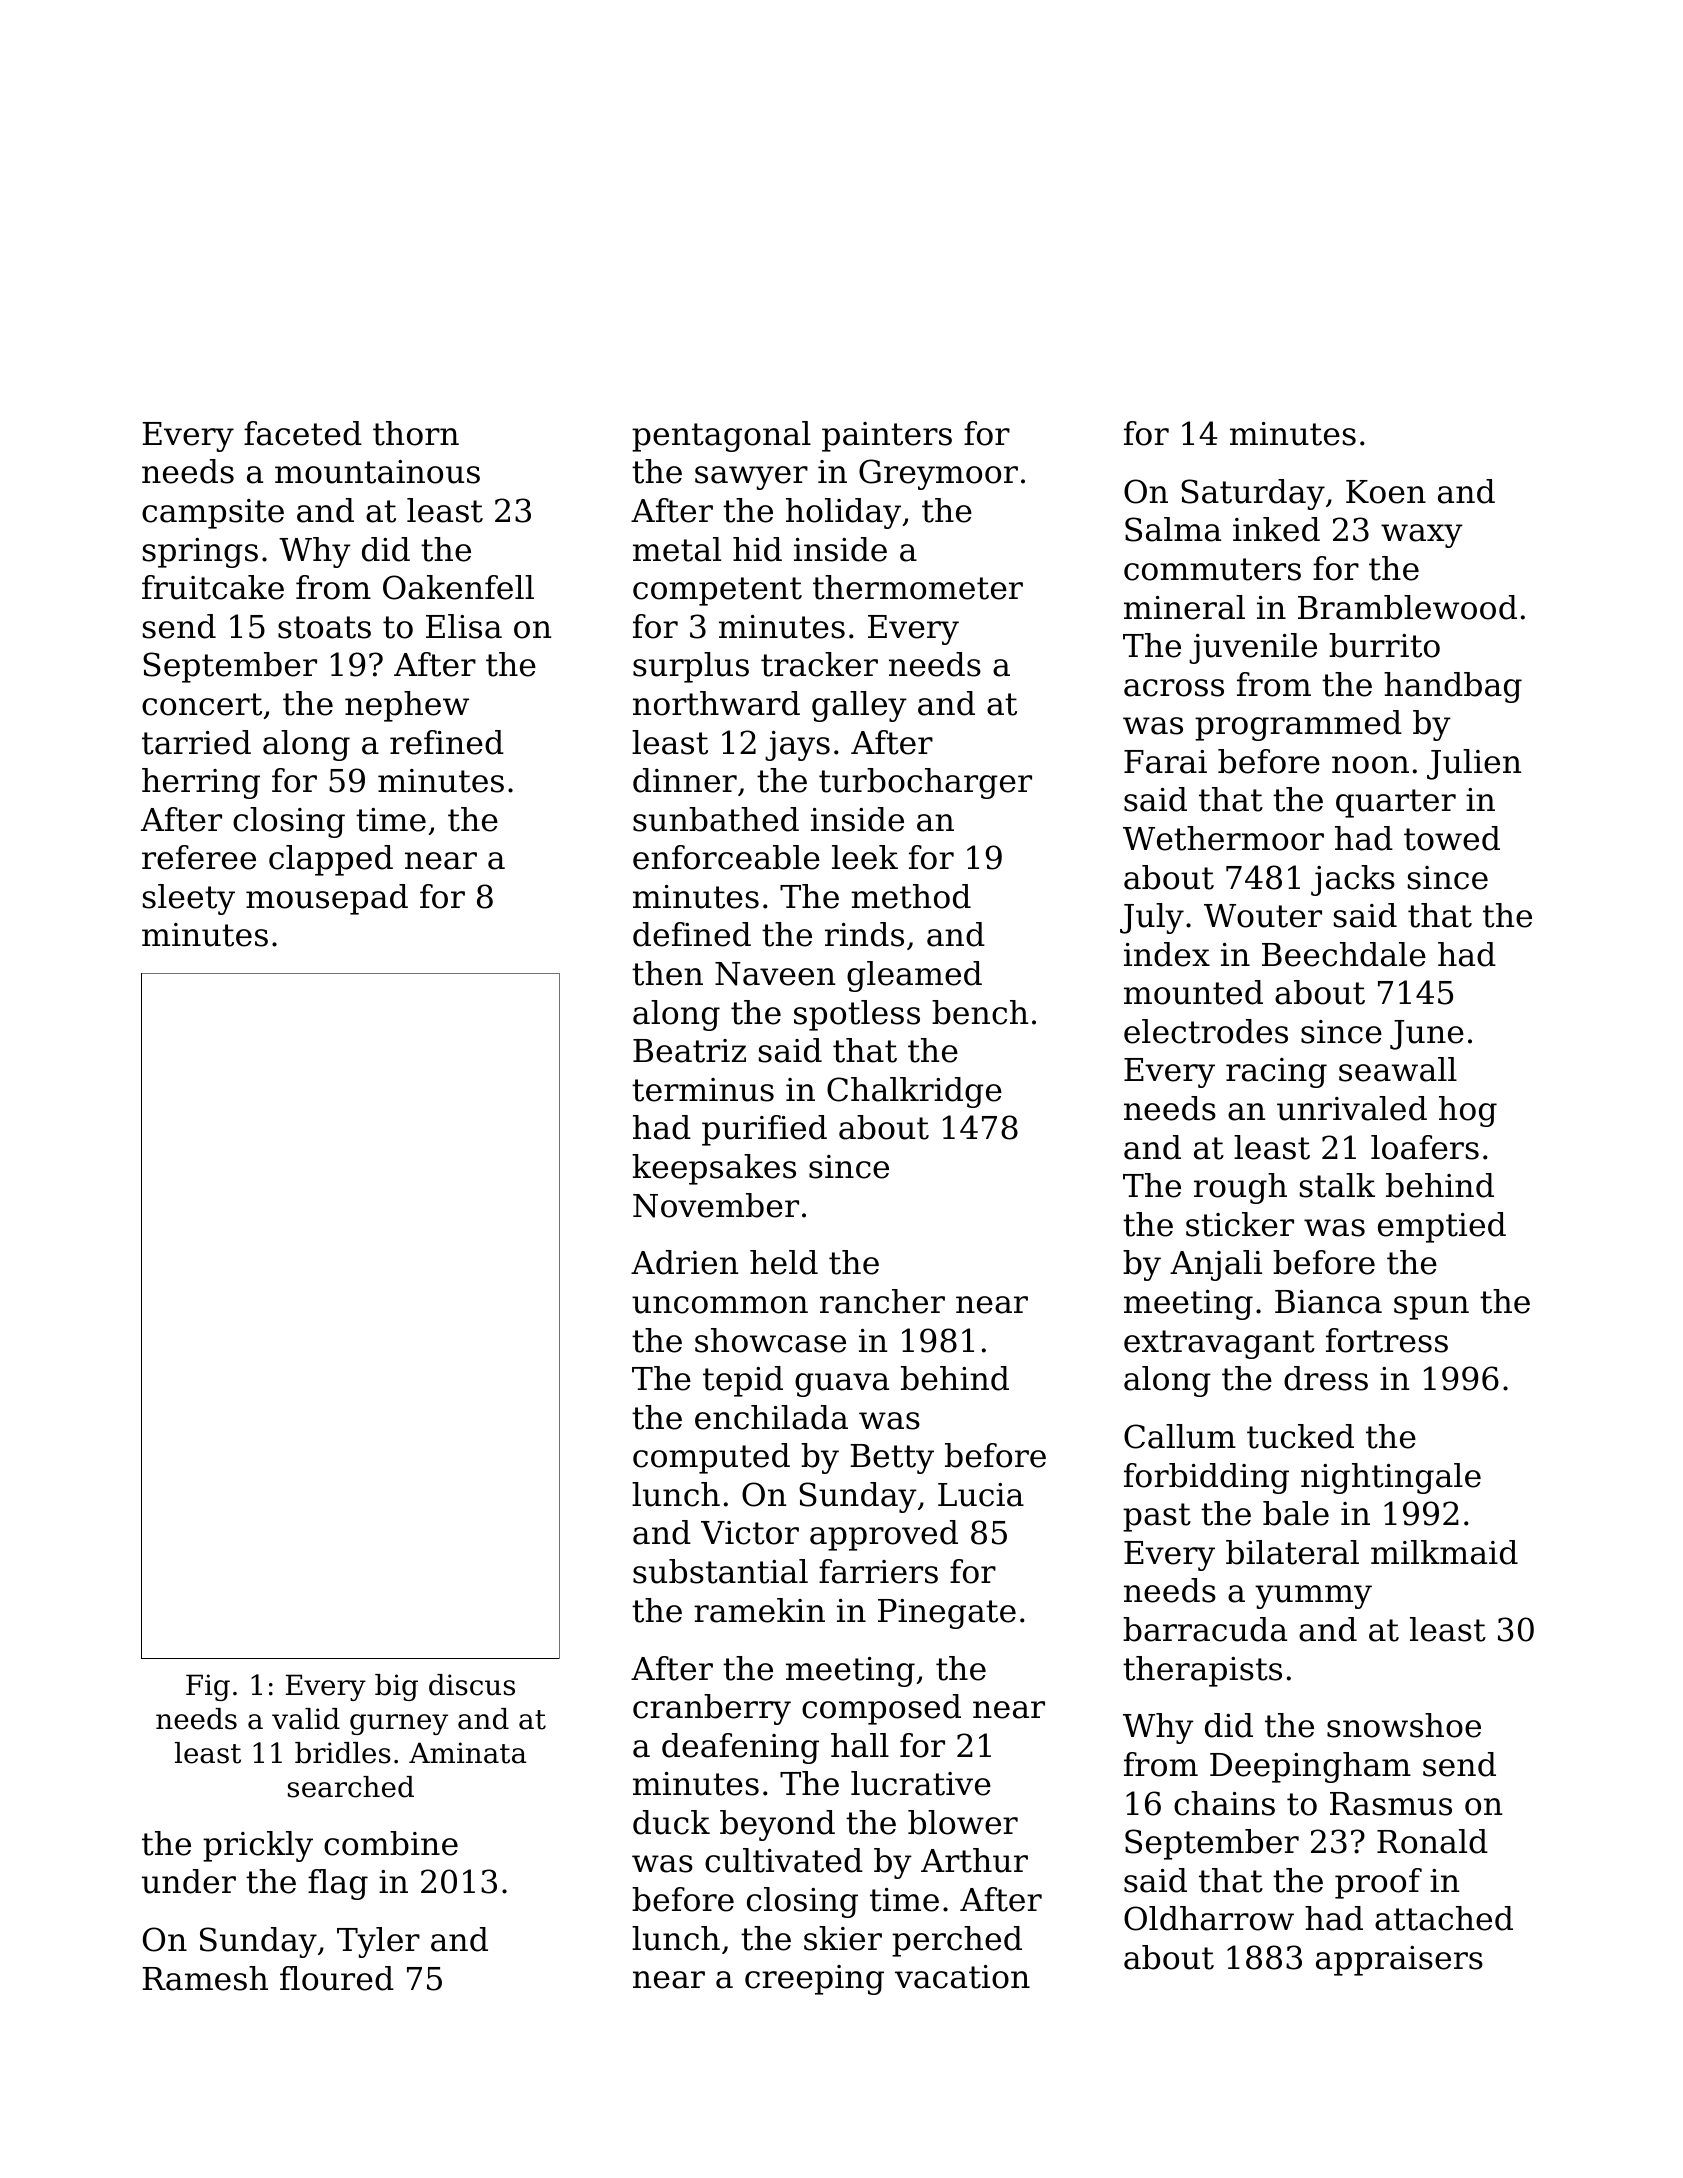  I want to click on June, so click(1427, 1035).
